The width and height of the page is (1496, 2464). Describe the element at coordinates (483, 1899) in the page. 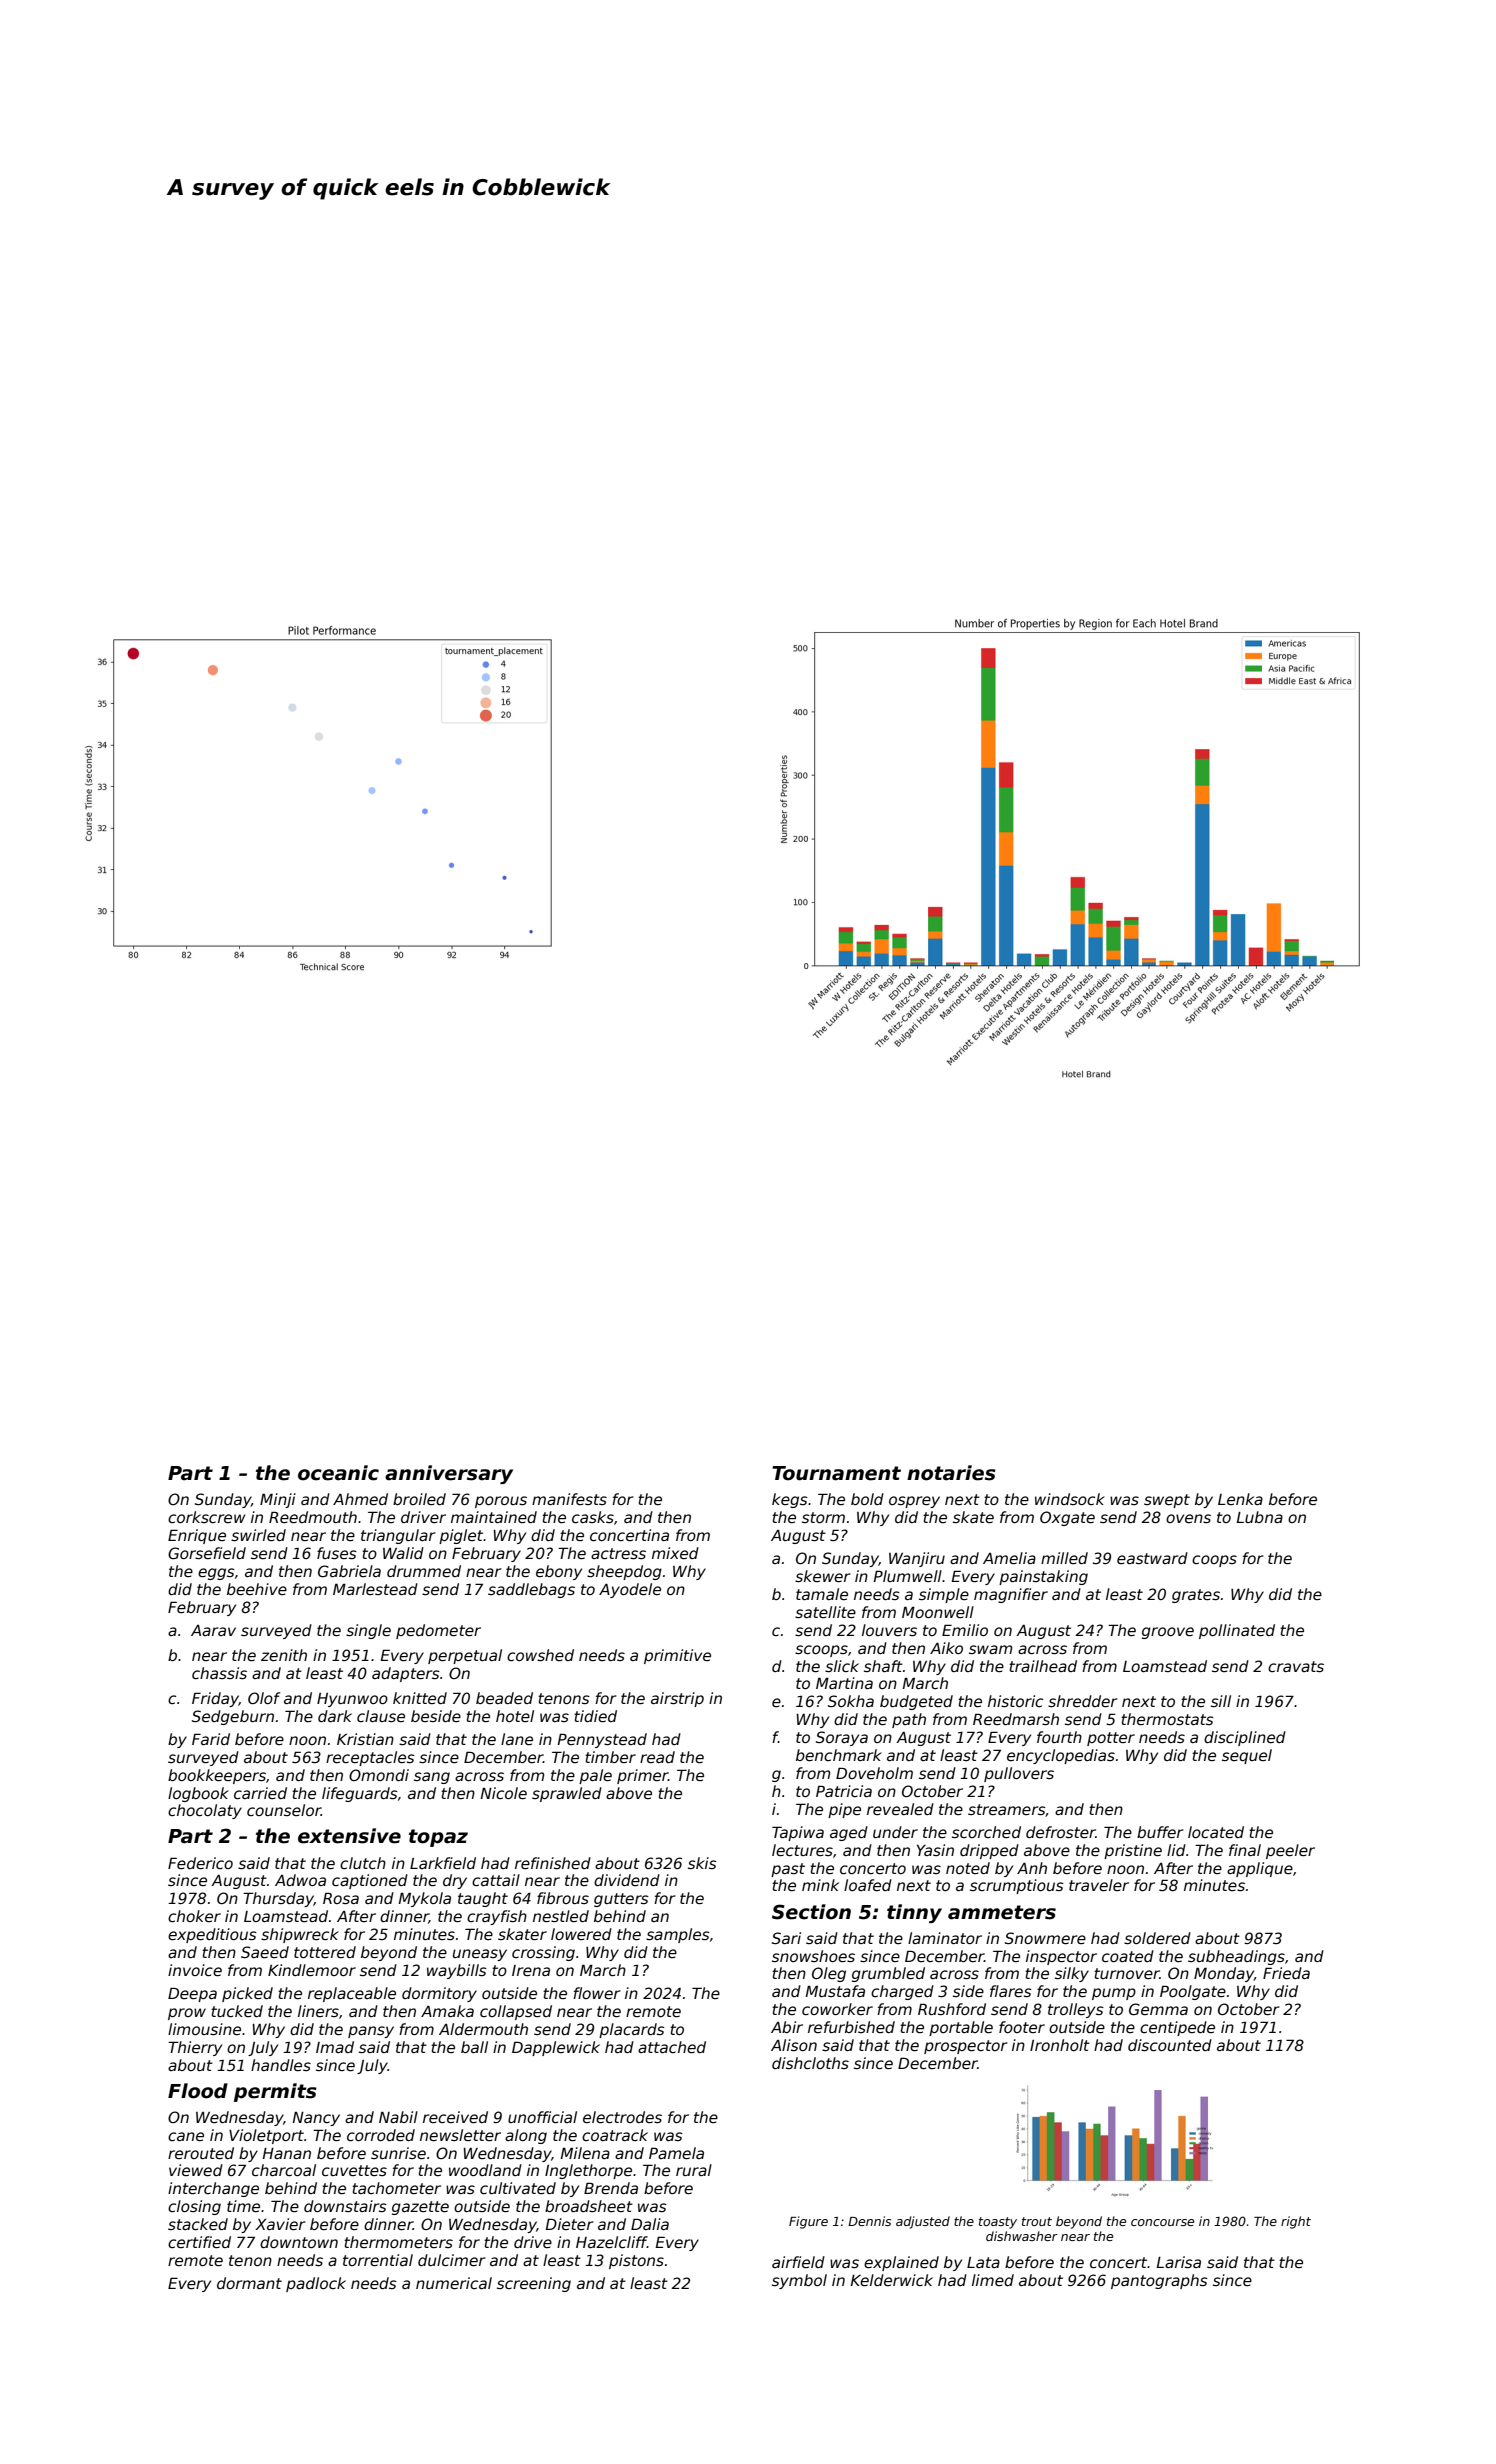

I see `taught` at that location.
